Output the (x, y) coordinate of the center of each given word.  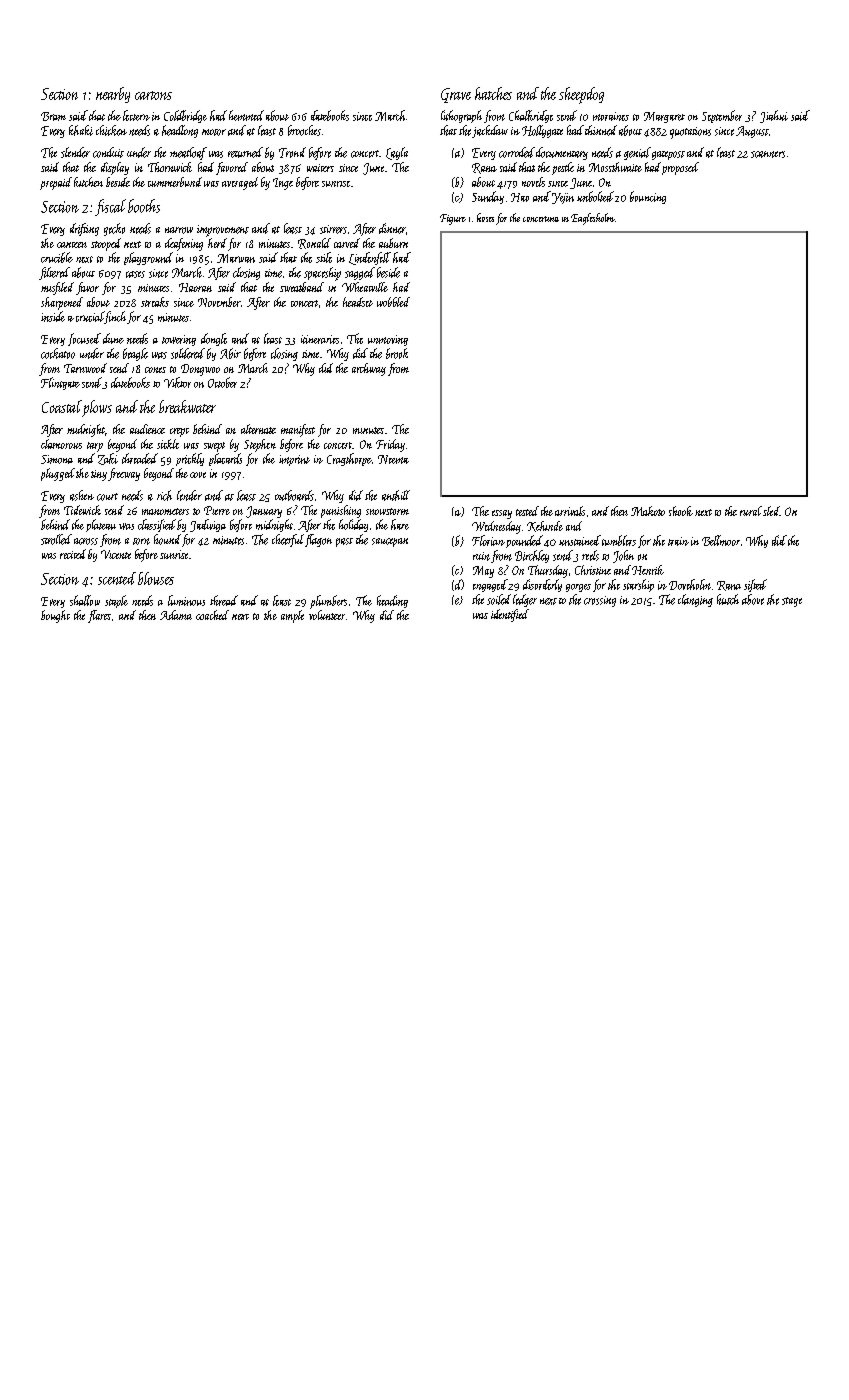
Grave (456, 95)
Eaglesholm (593, 219)
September (722, 116)
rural (751, 511)
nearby (113, 95)
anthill (396, 495)
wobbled (393, 302)
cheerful (288, 540)
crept (179, 432)
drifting (84, 229)
